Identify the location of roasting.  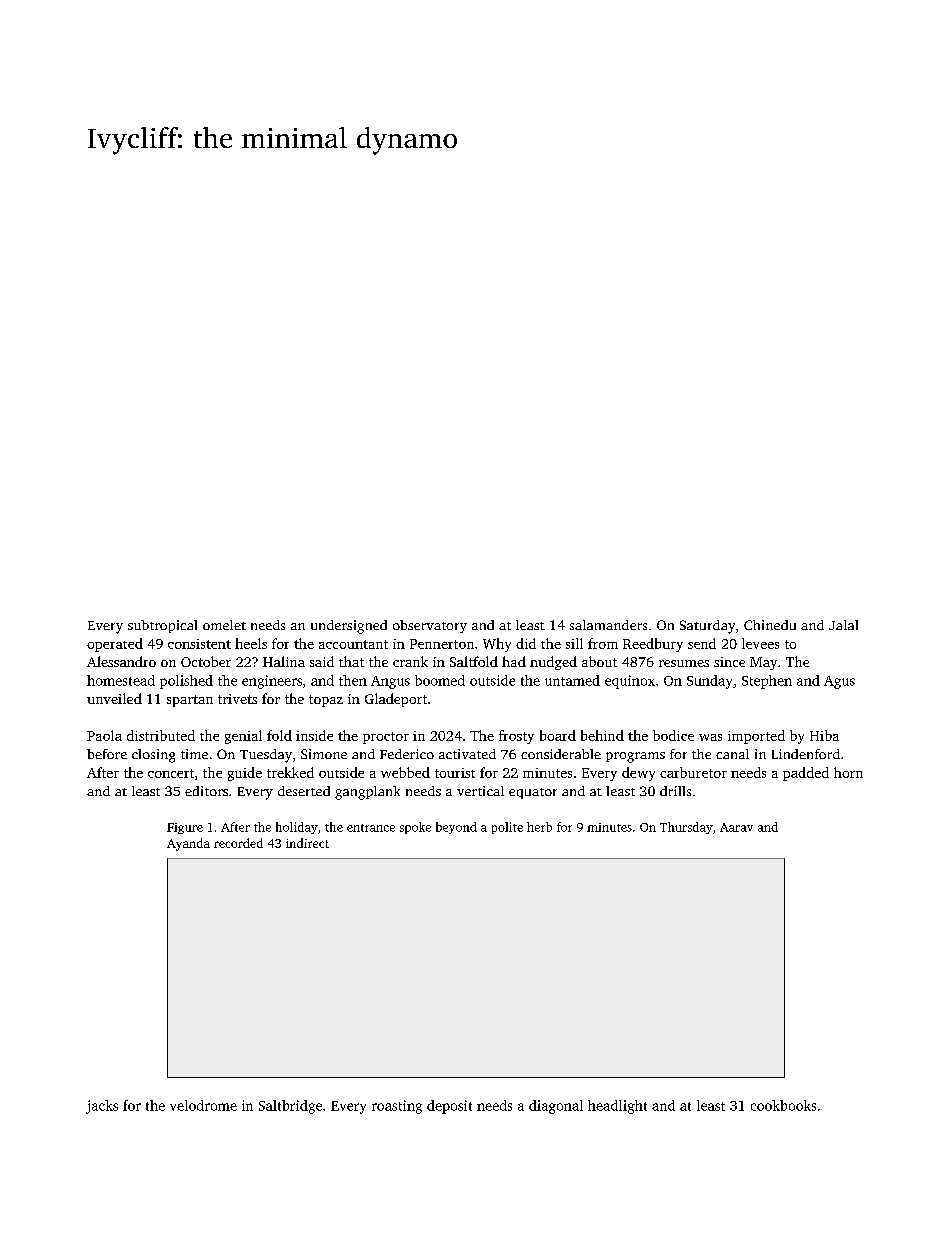
(397, 1107).
